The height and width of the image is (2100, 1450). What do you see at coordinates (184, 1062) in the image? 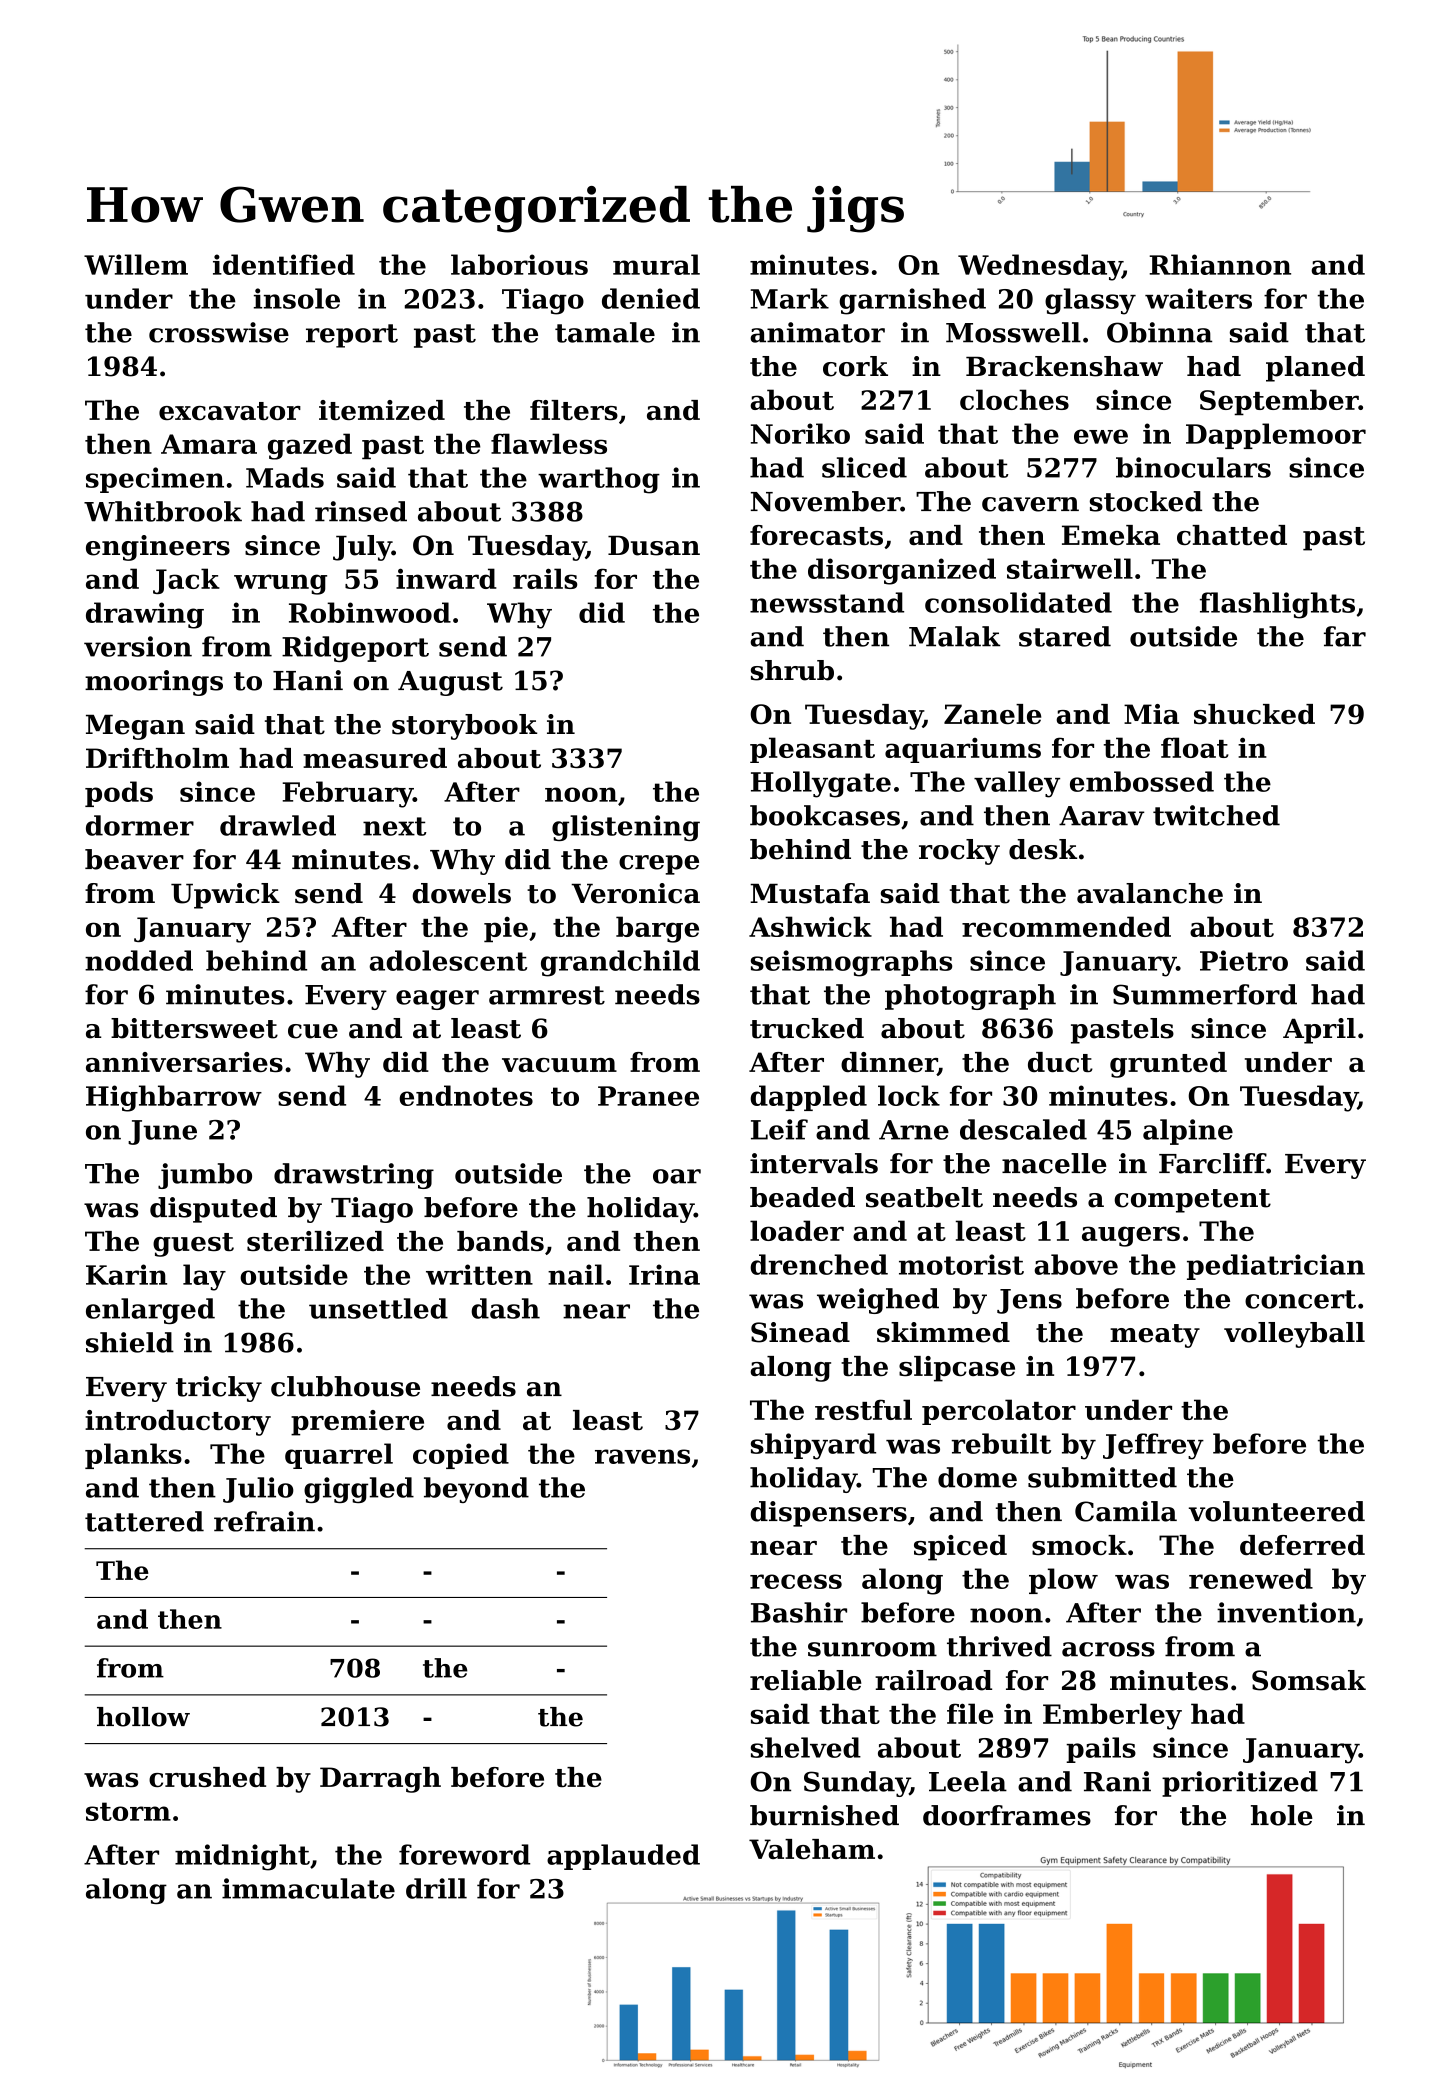
I see `anniversaries` at bounding box center [184, 1062].
